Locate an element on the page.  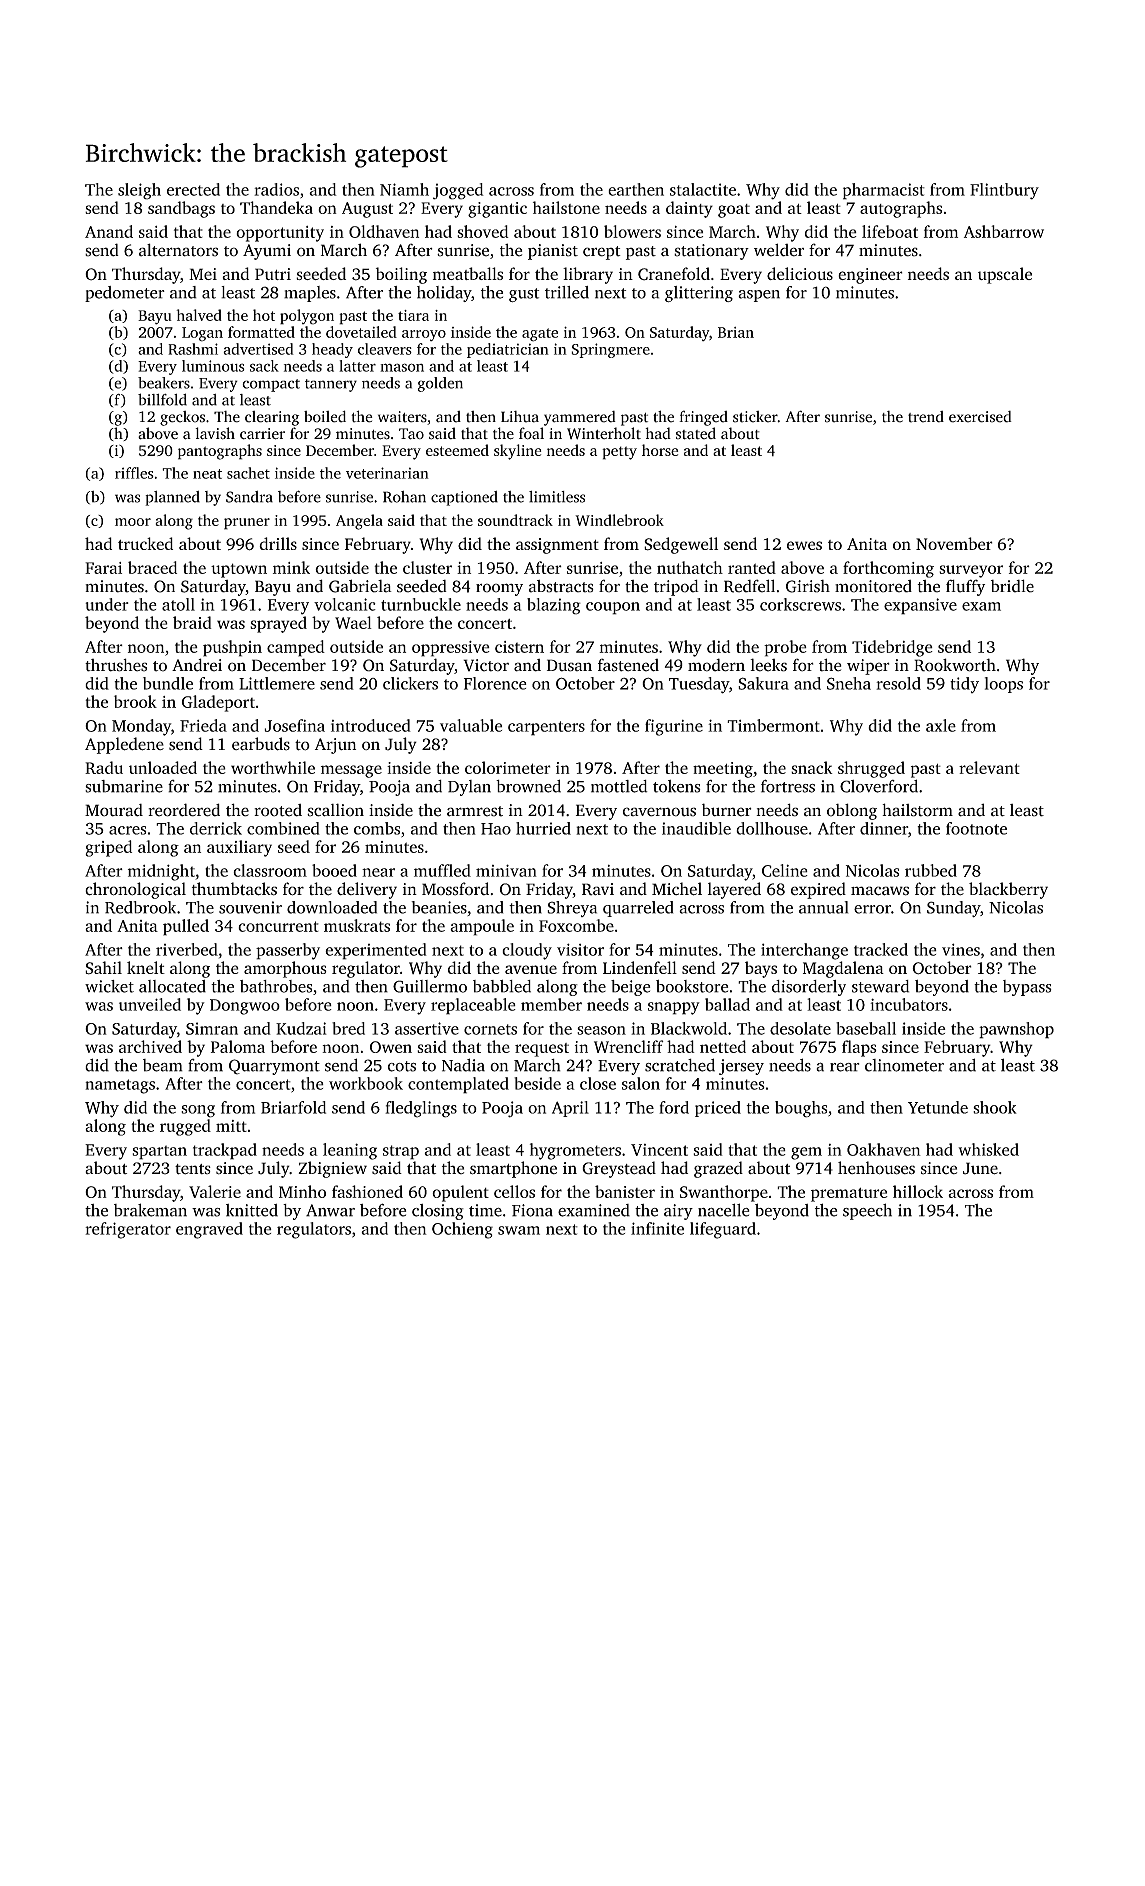
pawnshop is located at coordinates (1016, 1030).
